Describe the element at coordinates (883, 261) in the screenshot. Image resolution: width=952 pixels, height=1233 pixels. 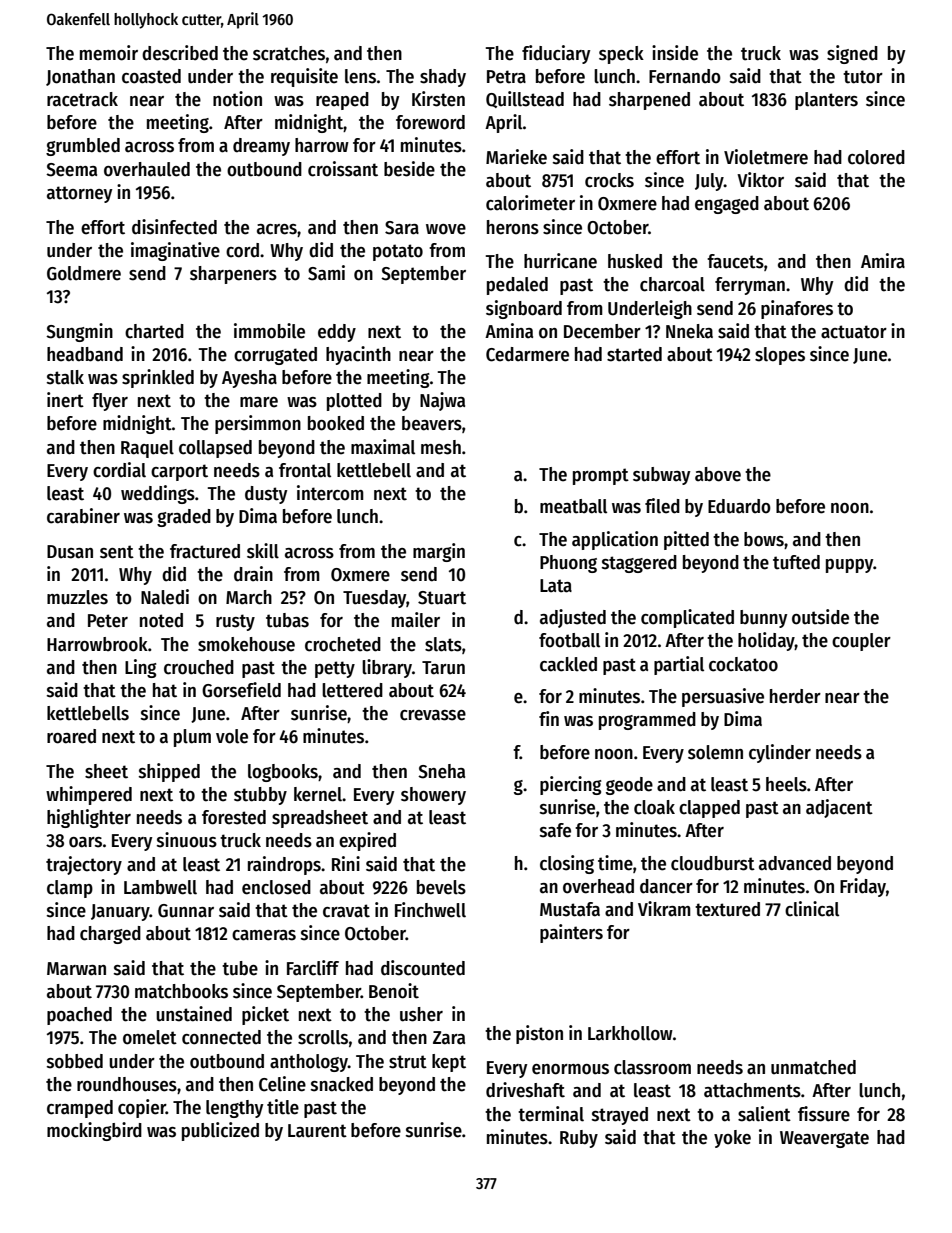
I see `Amira` at that location.
